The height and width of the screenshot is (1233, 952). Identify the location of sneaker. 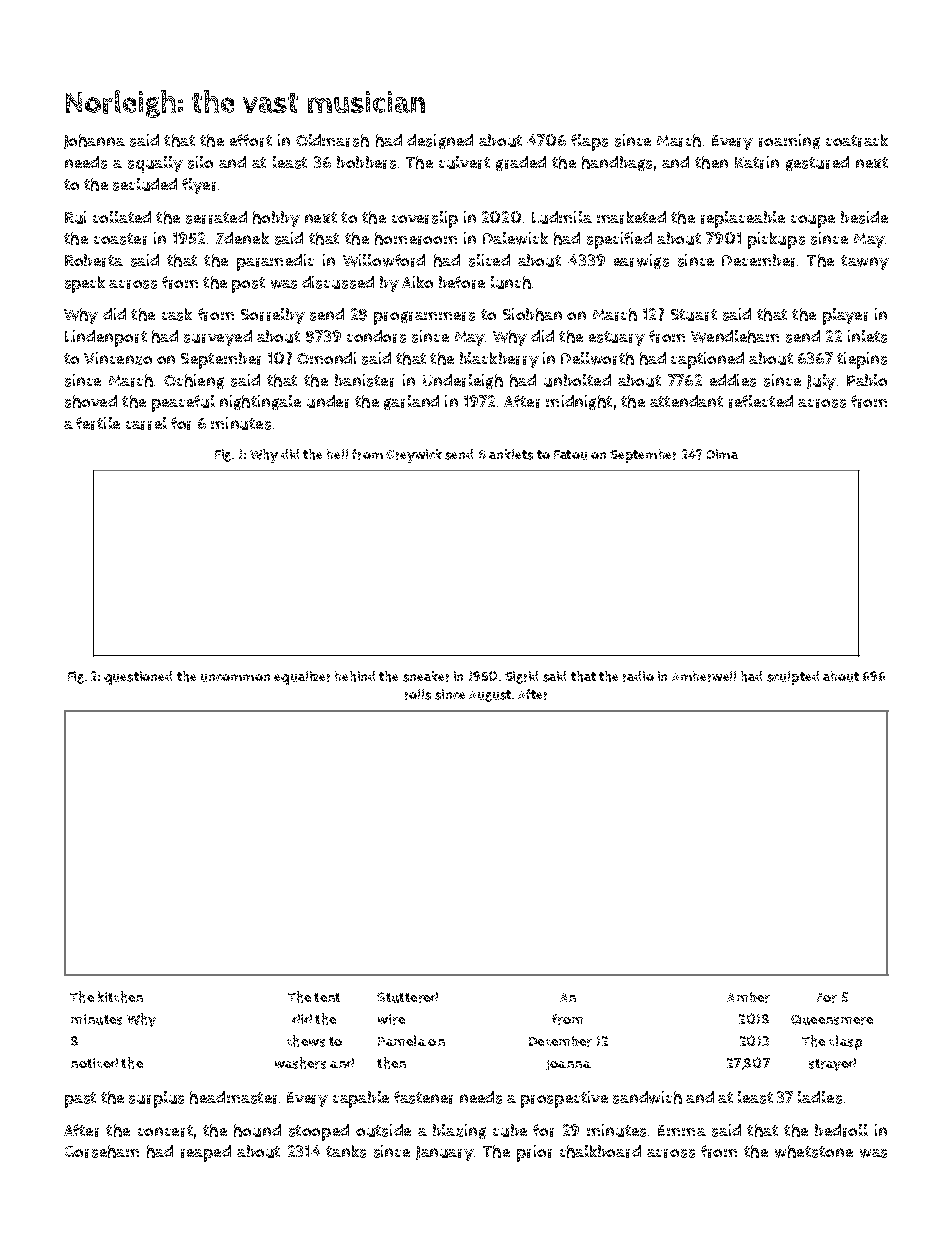
(426, 676).
